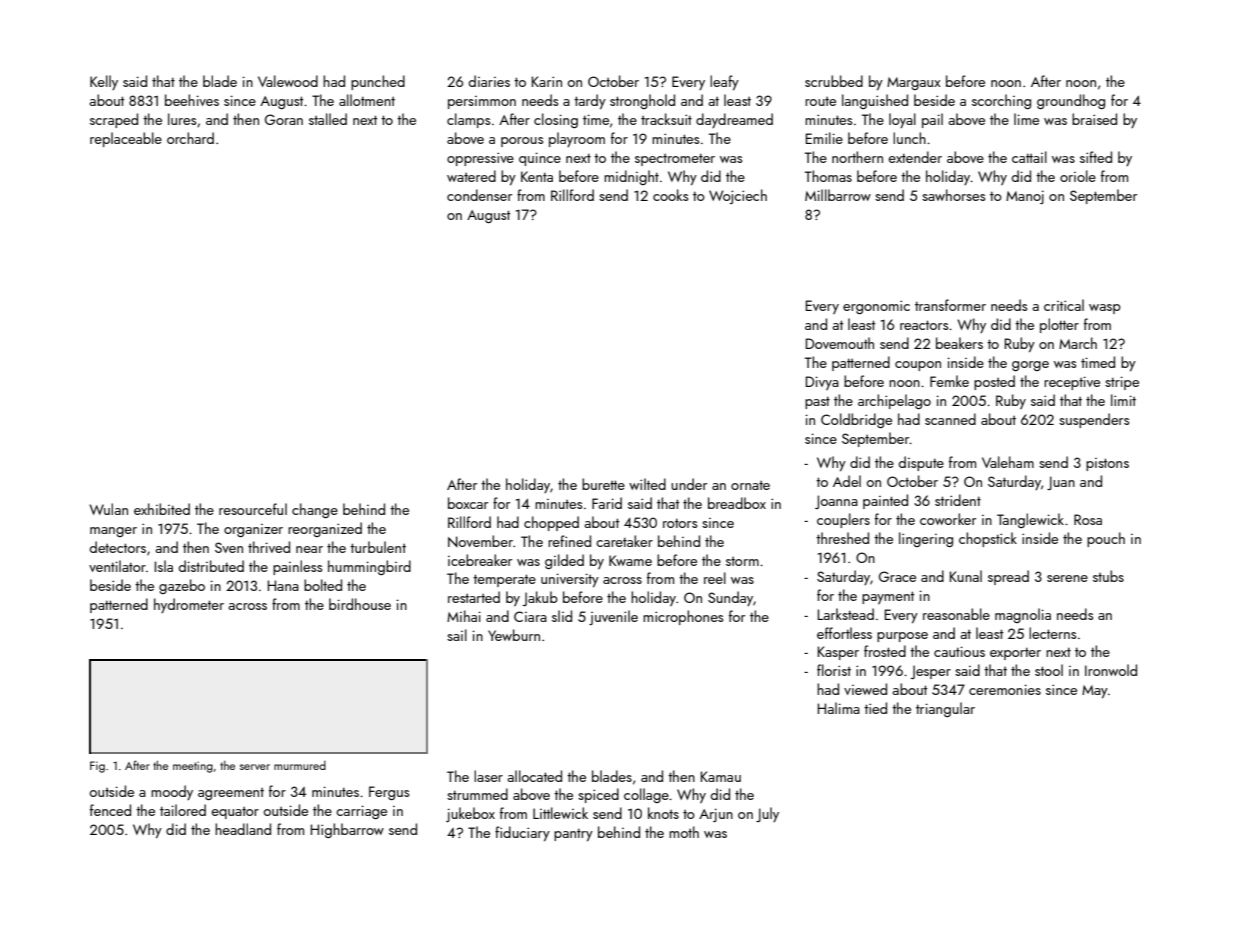  Describe the element at coordinates (839, 708) in the page. I see `Halima` at that location.
